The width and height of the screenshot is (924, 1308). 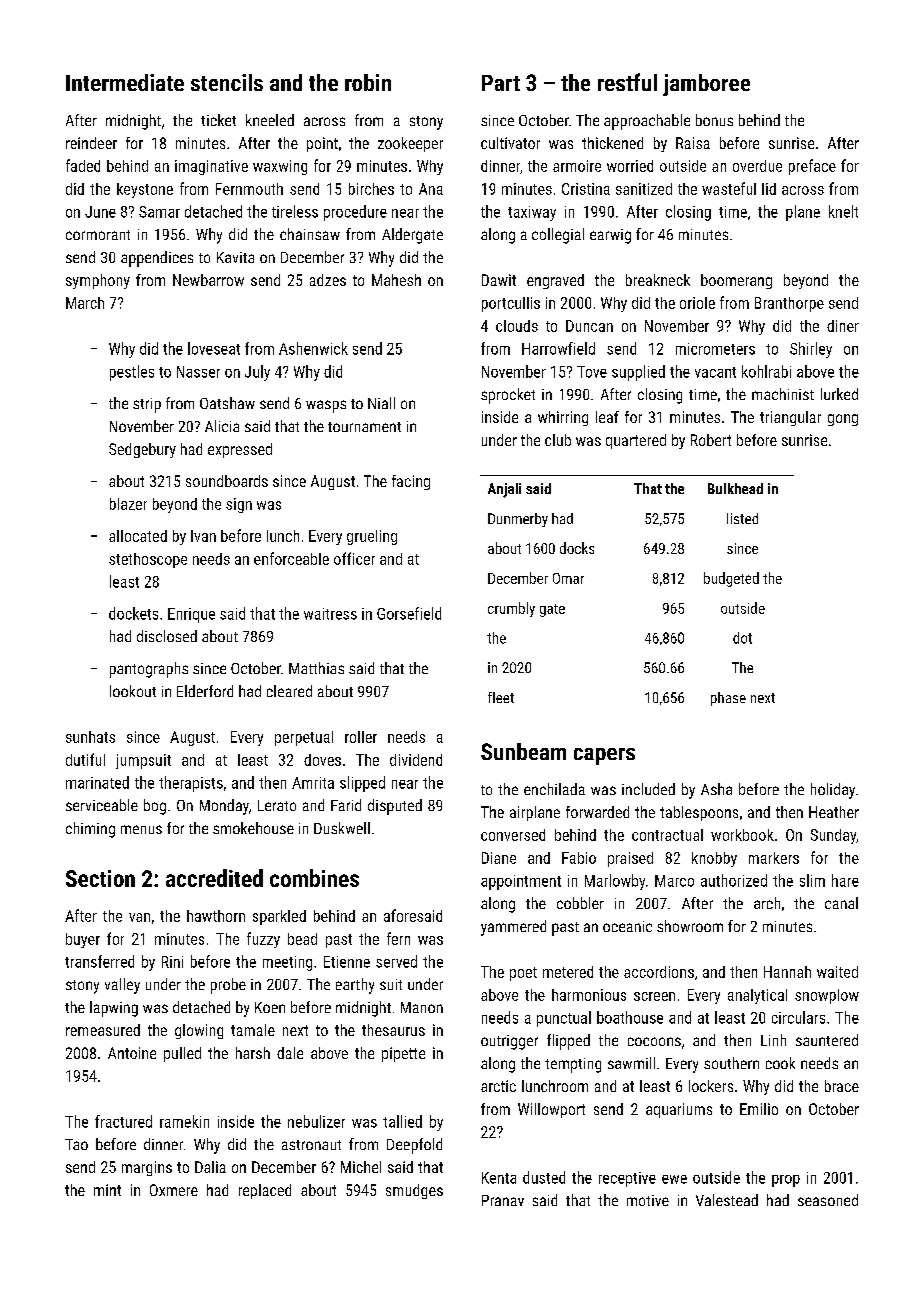 I want to click on jamboree, so click(x=706, y=85).
